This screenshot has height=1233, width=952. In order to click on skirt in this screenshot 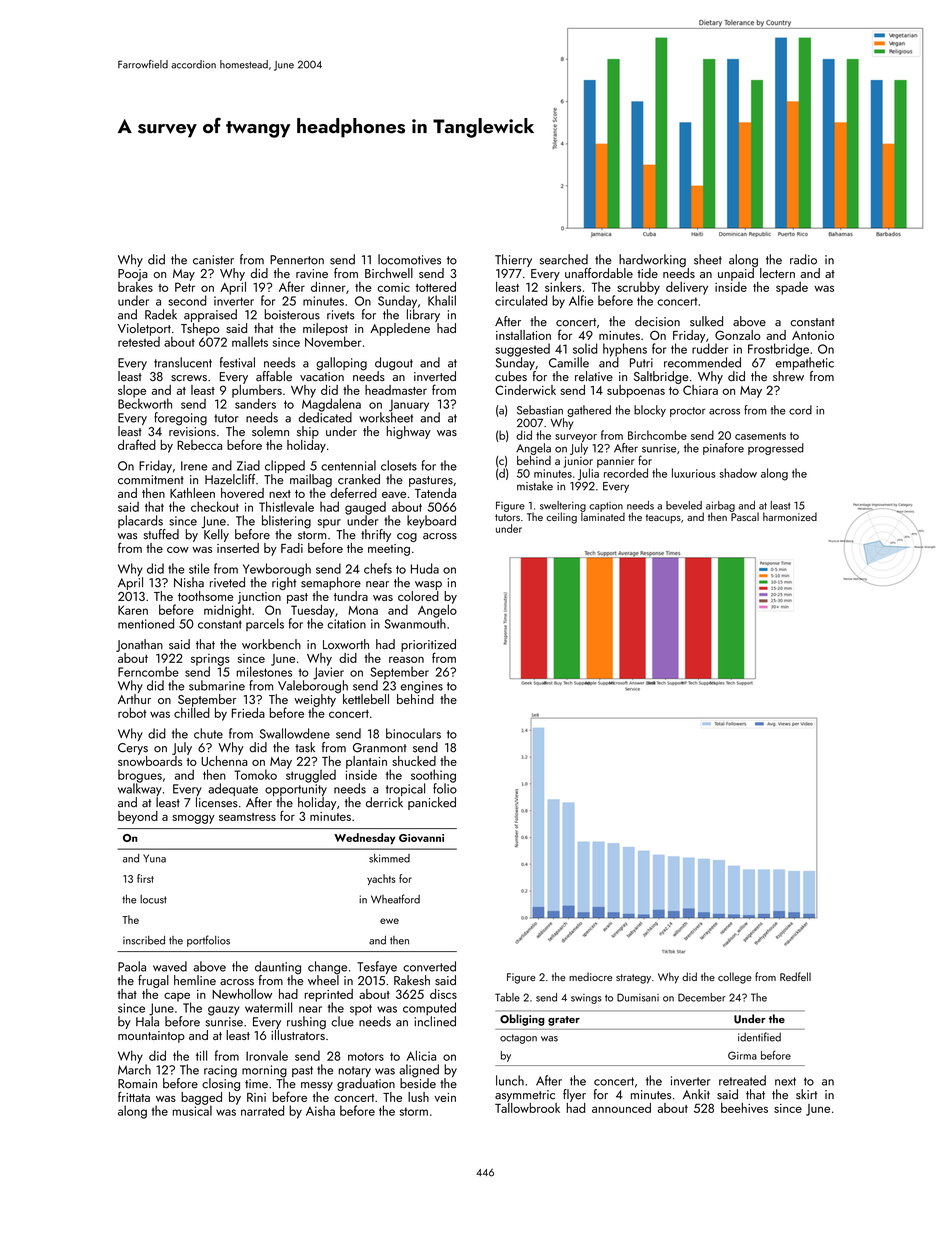, I will do `click(806, 1094)`.
